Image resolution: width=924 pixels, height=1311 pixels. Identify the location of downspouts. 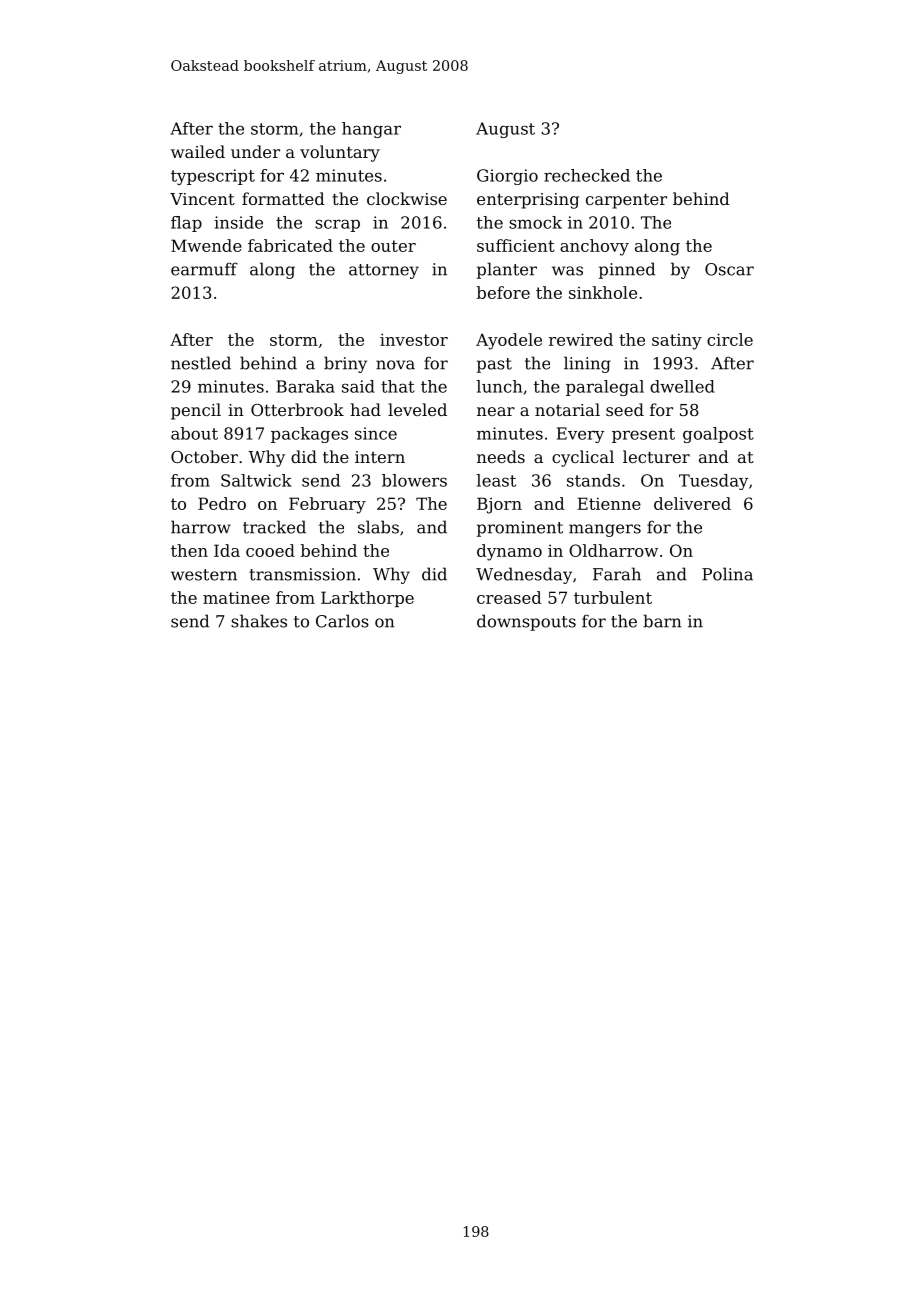
(526, 622).
